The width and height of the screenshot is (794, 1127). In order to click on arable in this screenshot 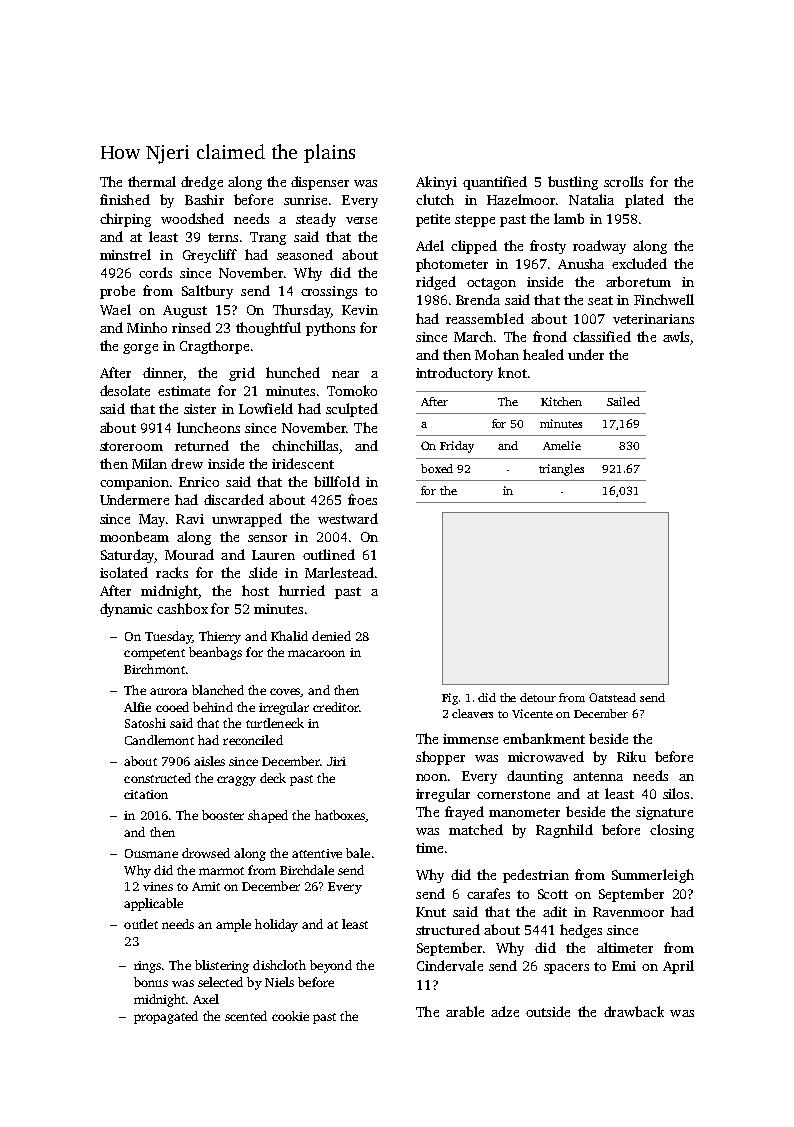, I will do `click(465, 1011)`.
